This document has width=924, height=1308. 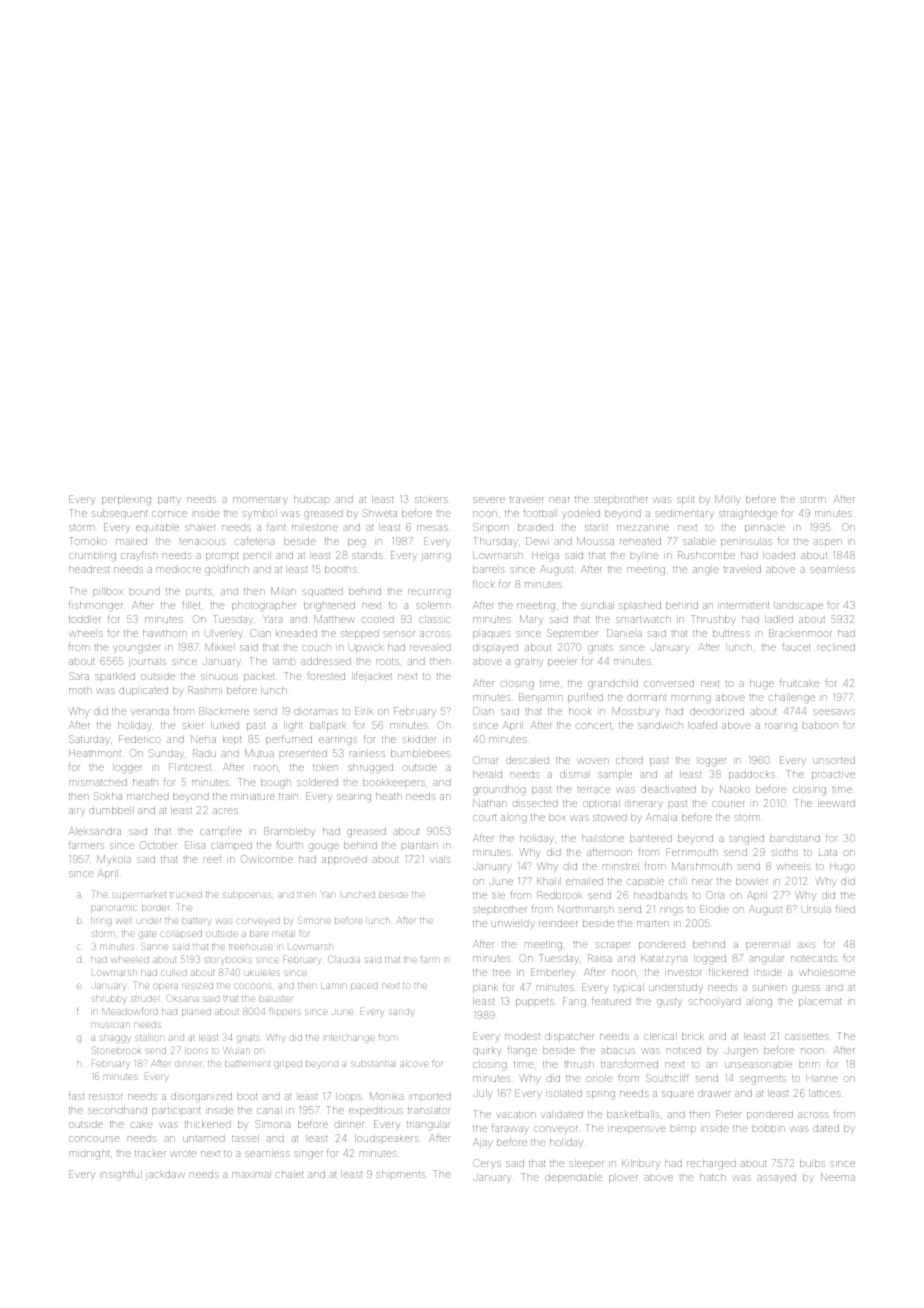 I want to click on vials, so click(x=440, y=859).
